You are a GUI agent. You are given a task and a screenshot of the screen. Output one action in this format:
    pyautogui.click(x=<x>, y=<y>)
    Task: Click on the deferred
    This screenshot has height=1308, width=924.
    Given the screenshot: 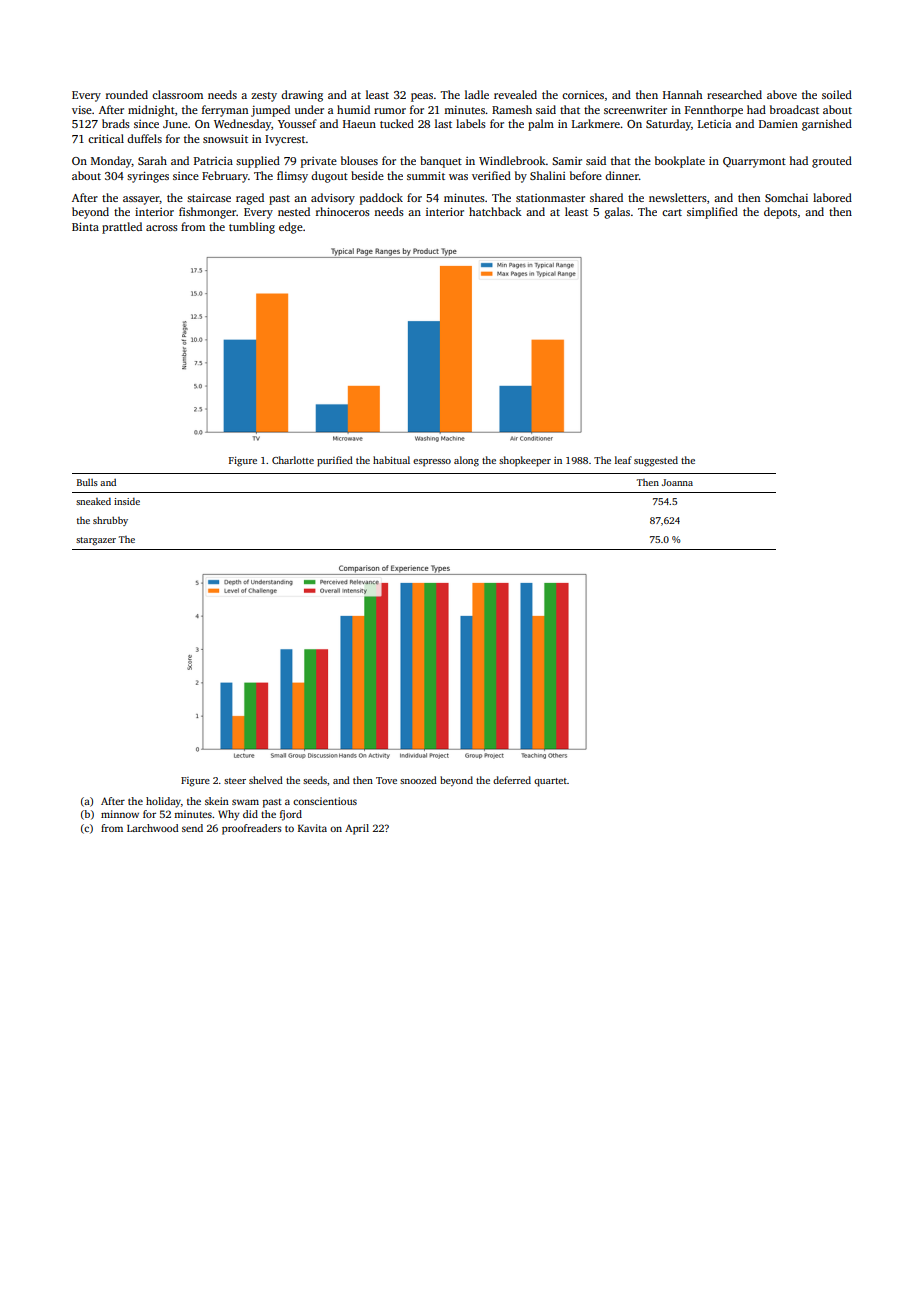 What is the action you would take?
    pyautogui.click(x=512, y=780)
